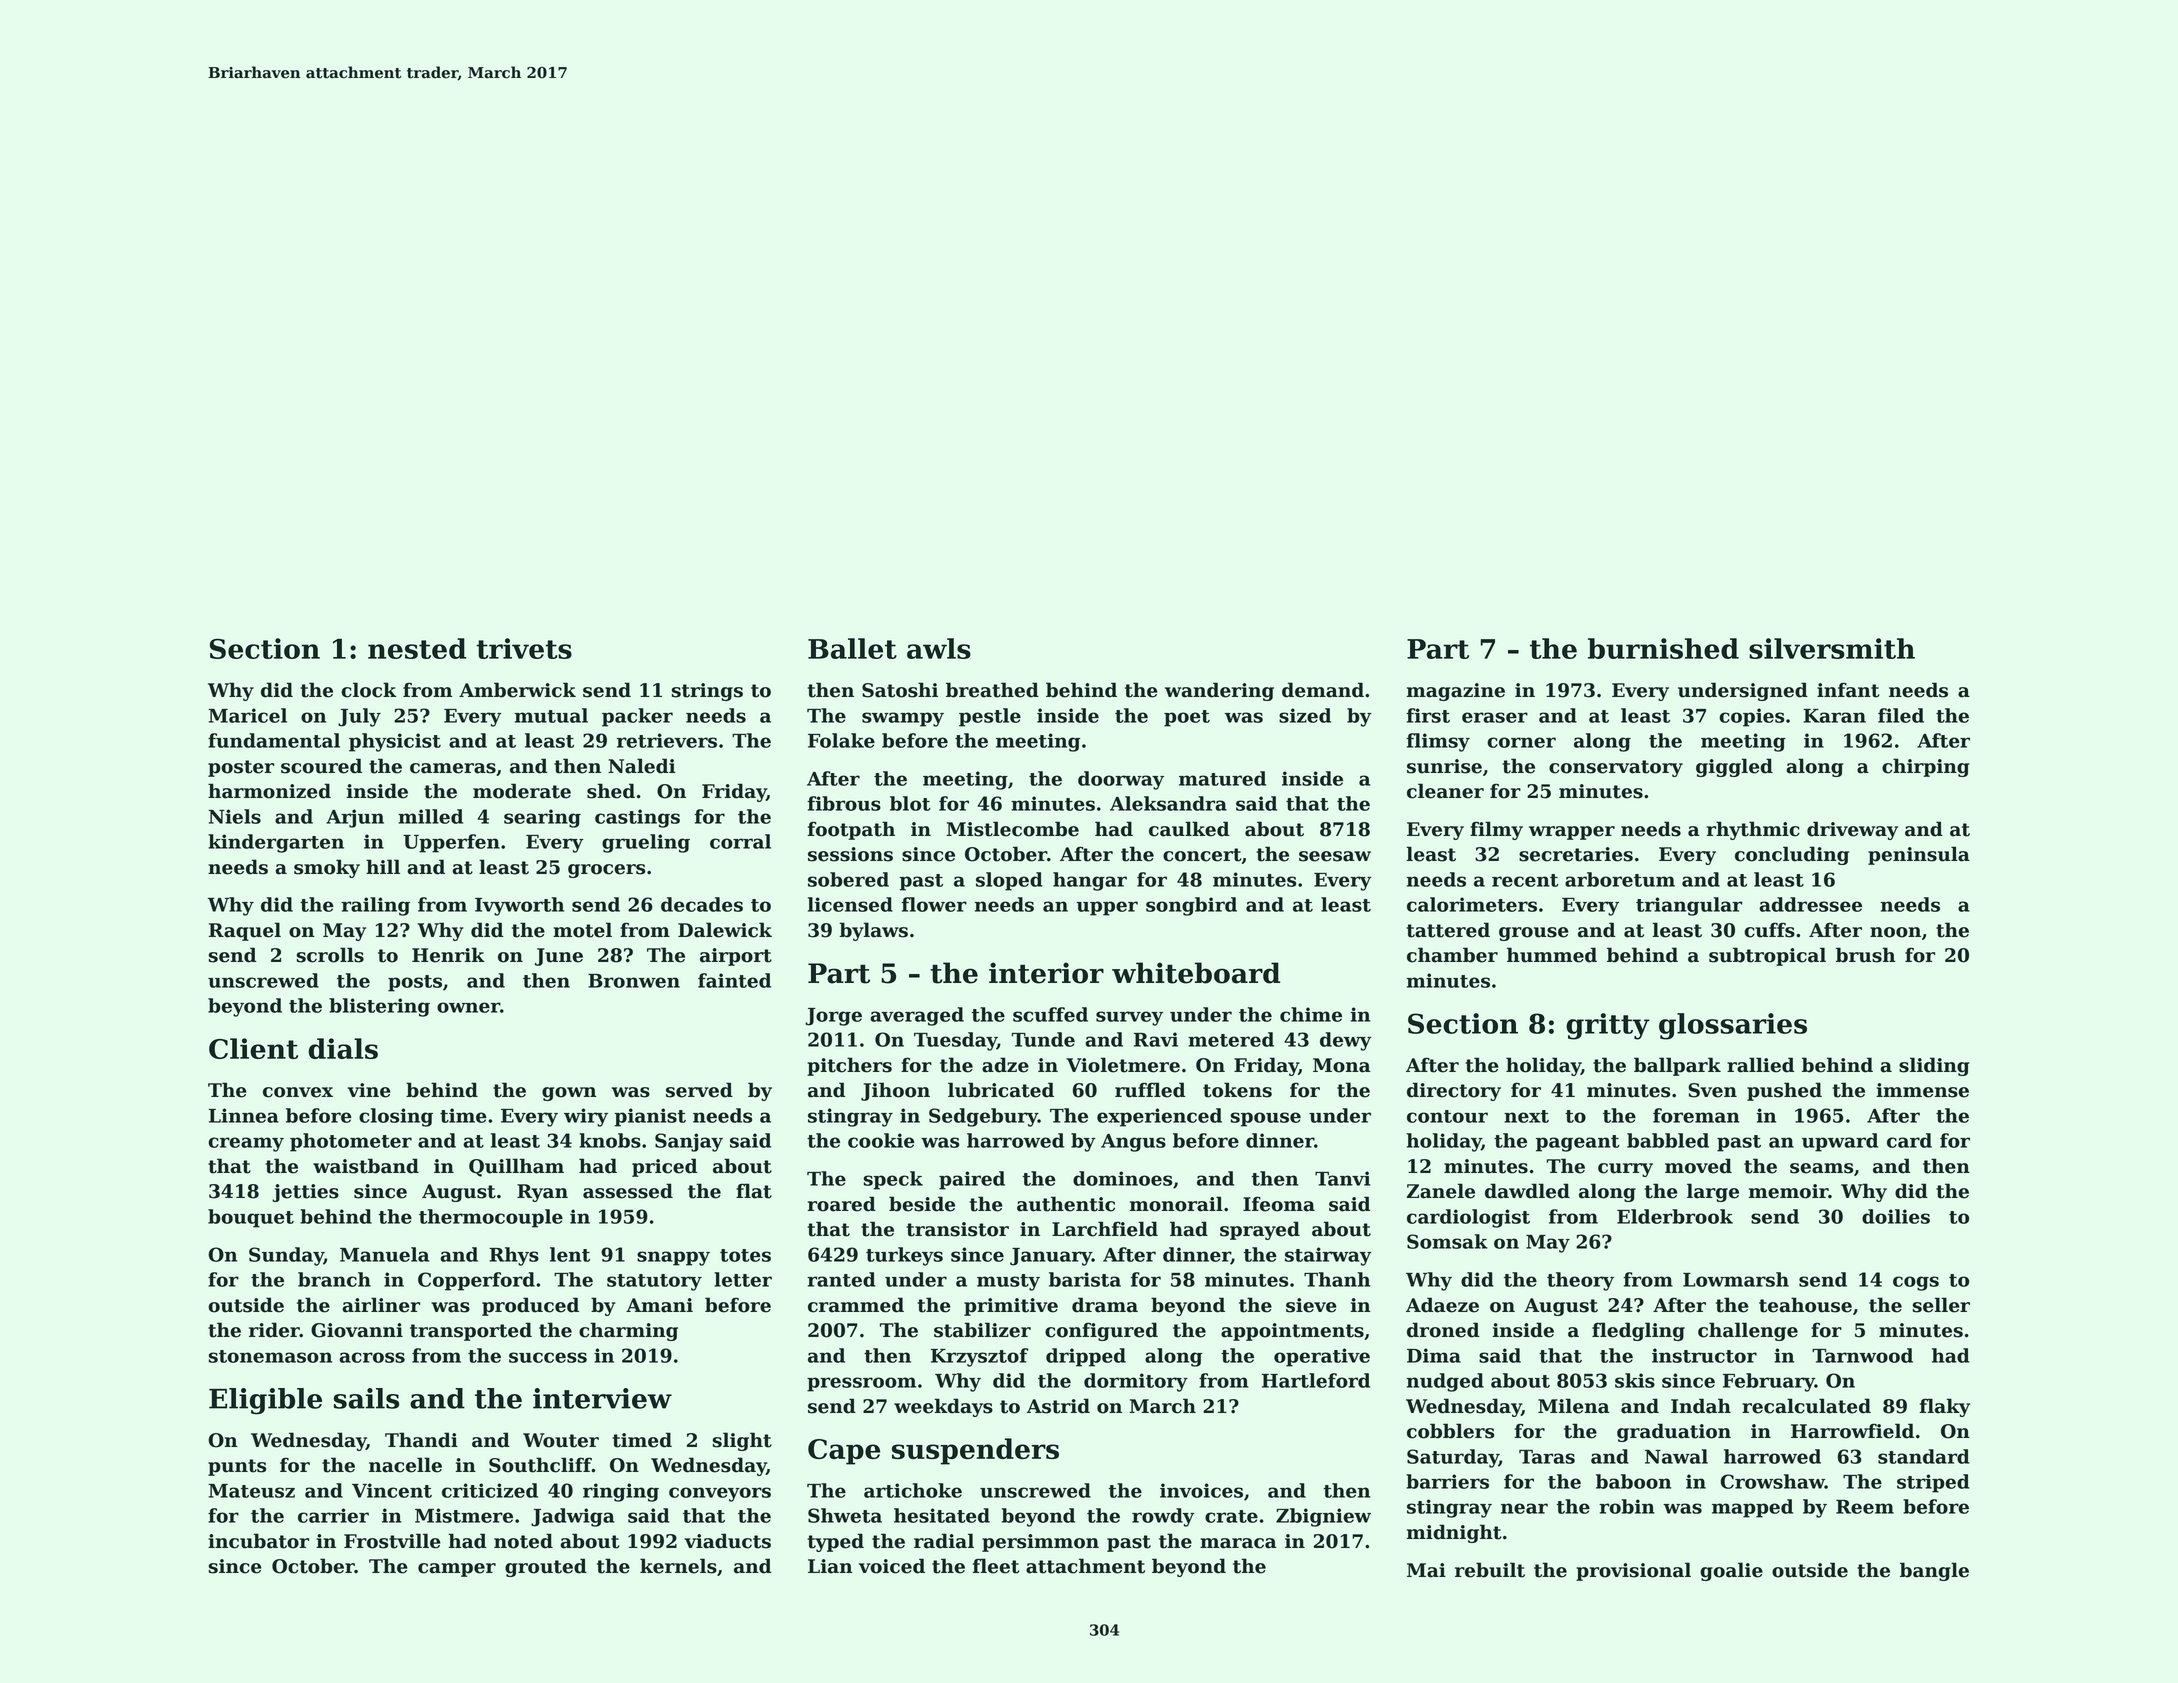 This screenshot has height=1683, width=2178. I want to click on eraser, so click(1495, 717).
